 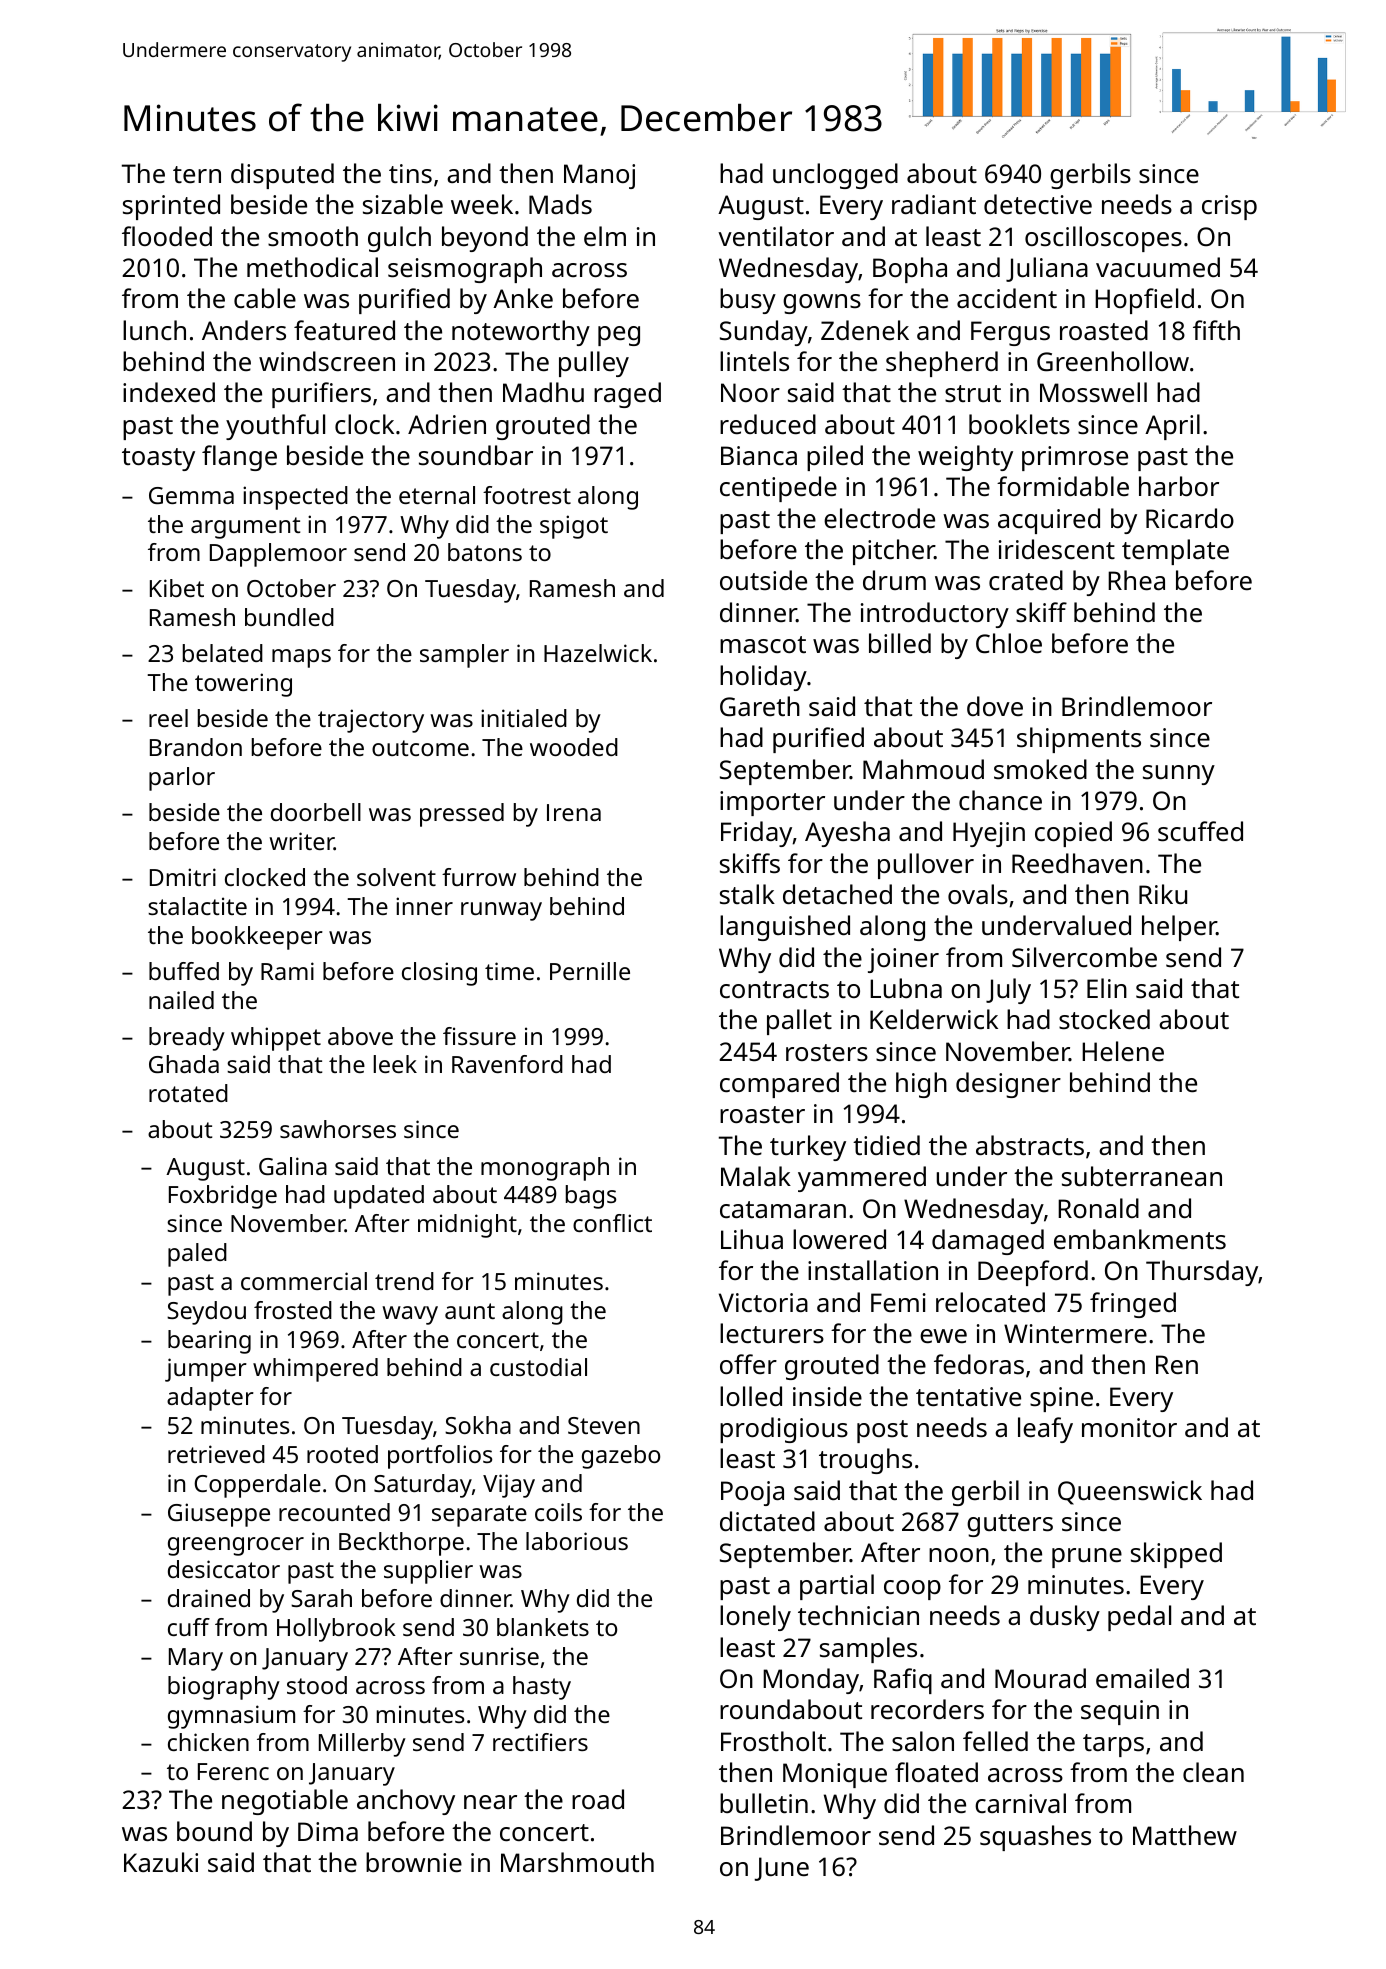 I want to click on tins, so click(x=410, y=173).
